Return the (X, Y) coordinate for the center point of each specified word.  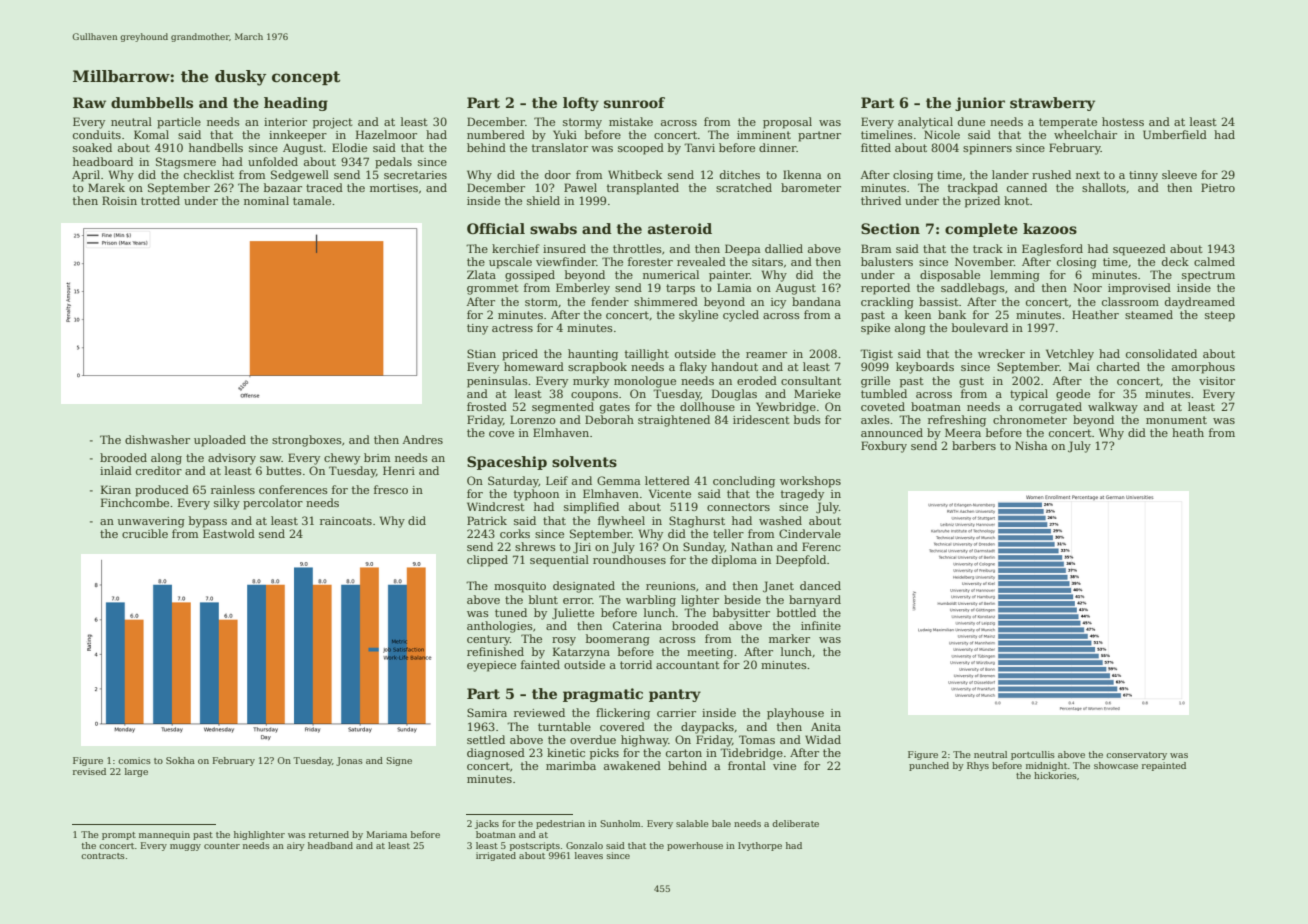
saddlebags (973, 289)
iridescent (761, 419)
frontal (747, 765)
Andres (422, 439)
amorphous (1203, 368)
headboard (103, 161)
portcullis (1033, 755)
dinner (778, 147)
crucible (145, 533)
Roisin (119, 200)
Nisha (1031, 445)
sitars (767, 262)
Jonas (349, 761)
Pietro (1218, 187)
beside (742, 599)
